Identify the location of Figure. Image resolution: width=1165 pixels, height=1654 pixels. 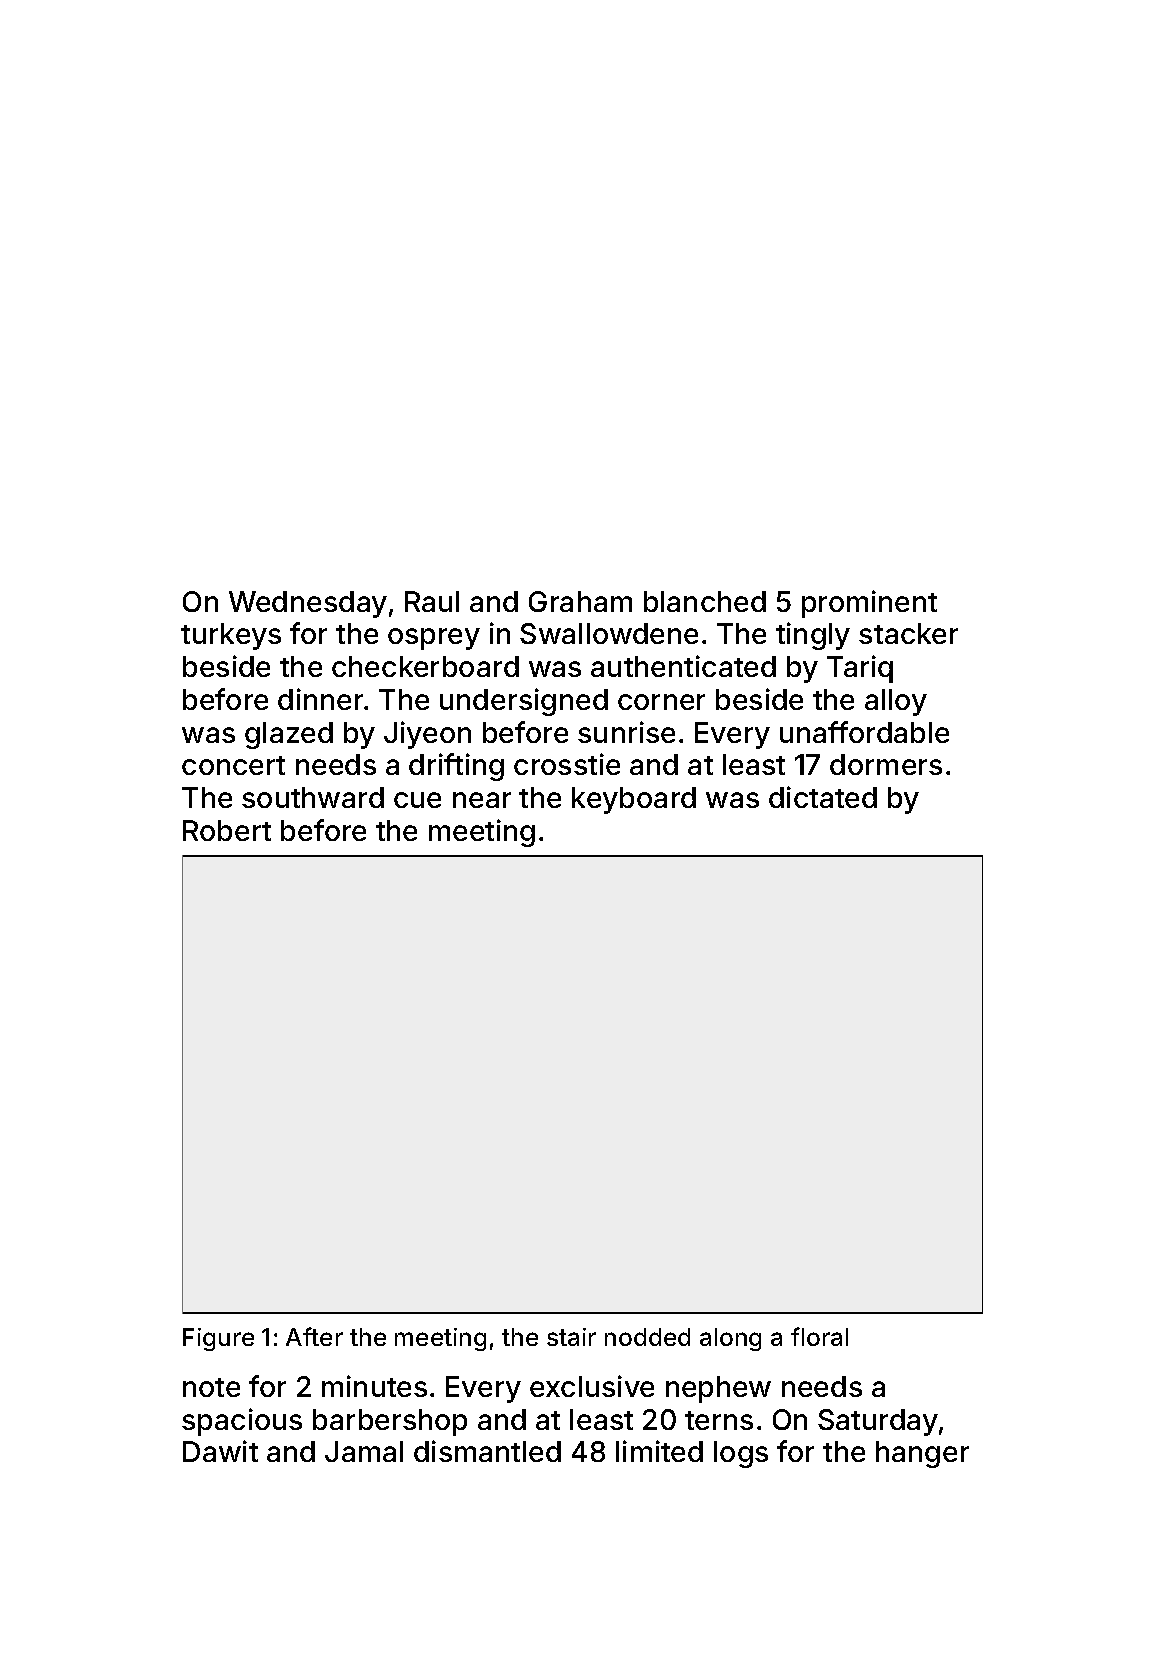
(218, 1339).
